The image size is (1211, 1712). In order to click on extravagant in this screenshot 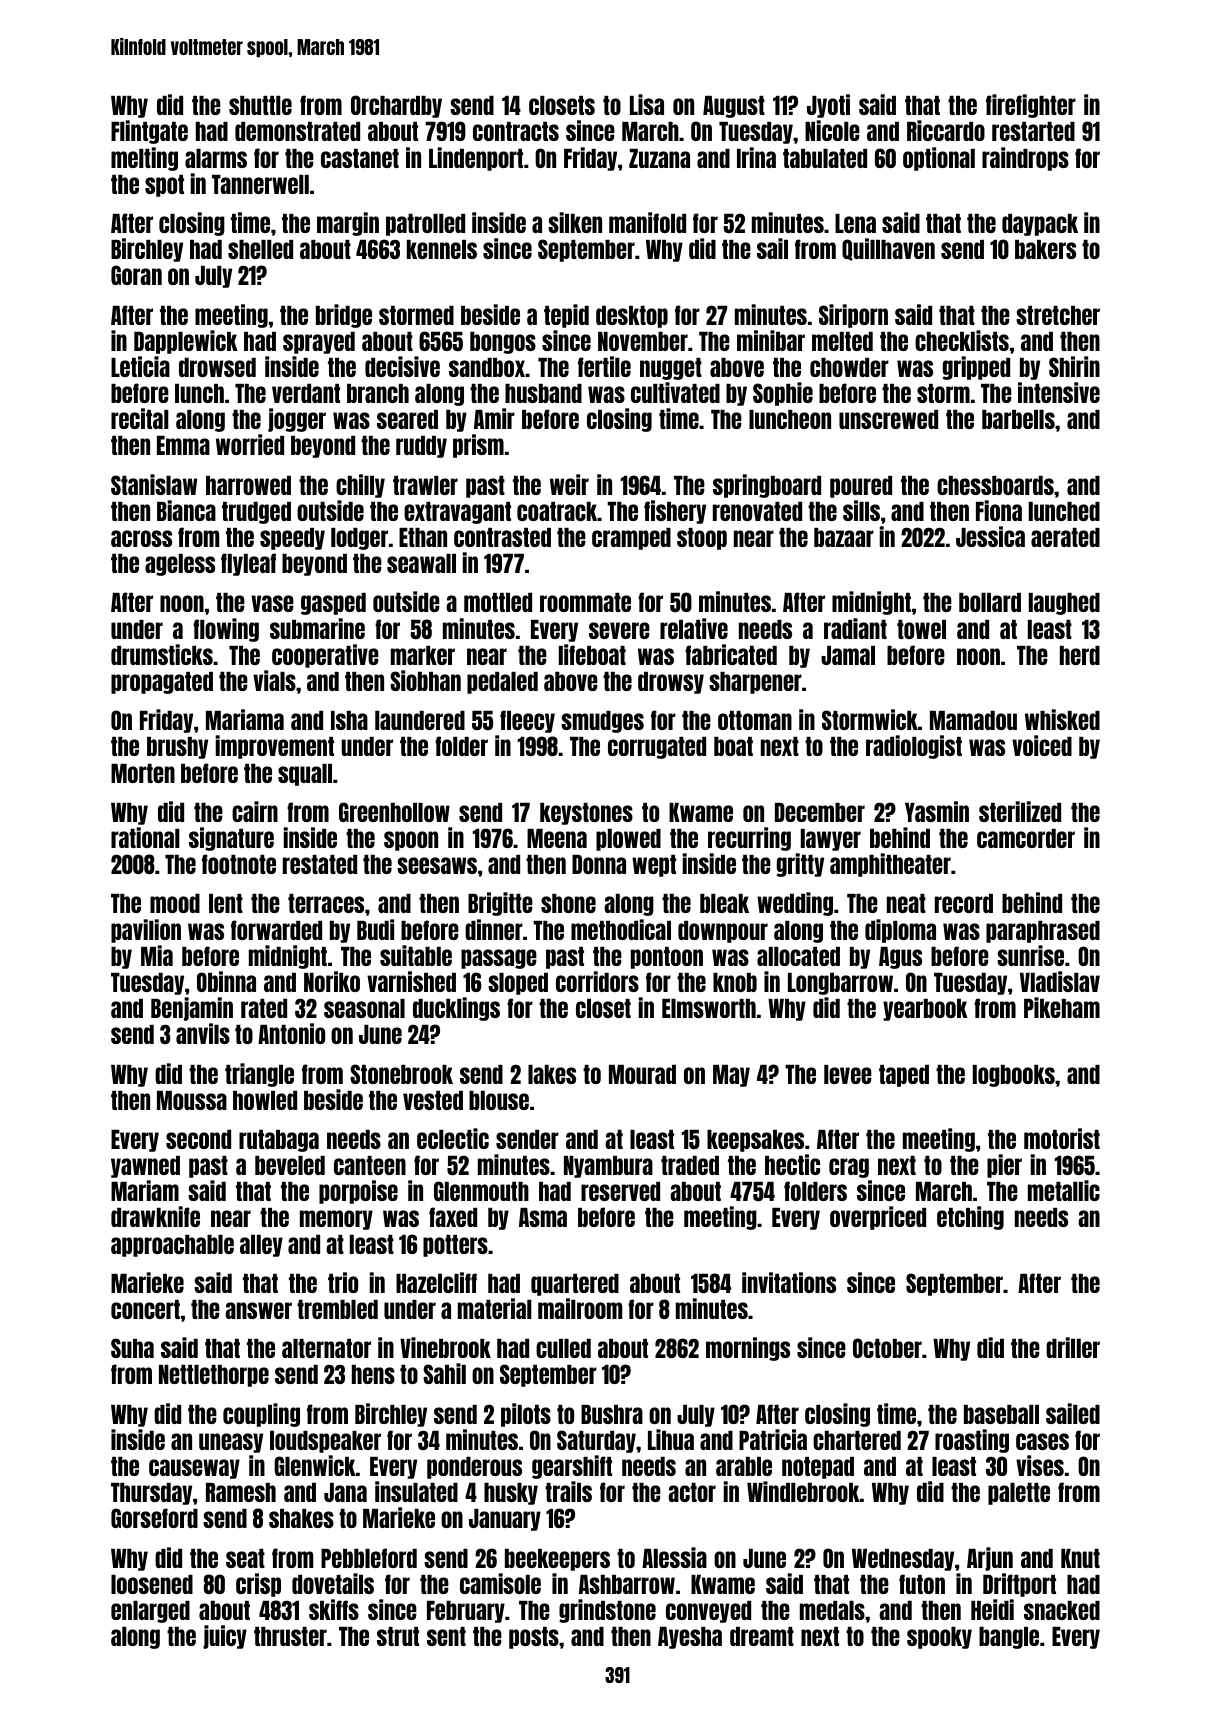, I will do `click(457, 513)`.
